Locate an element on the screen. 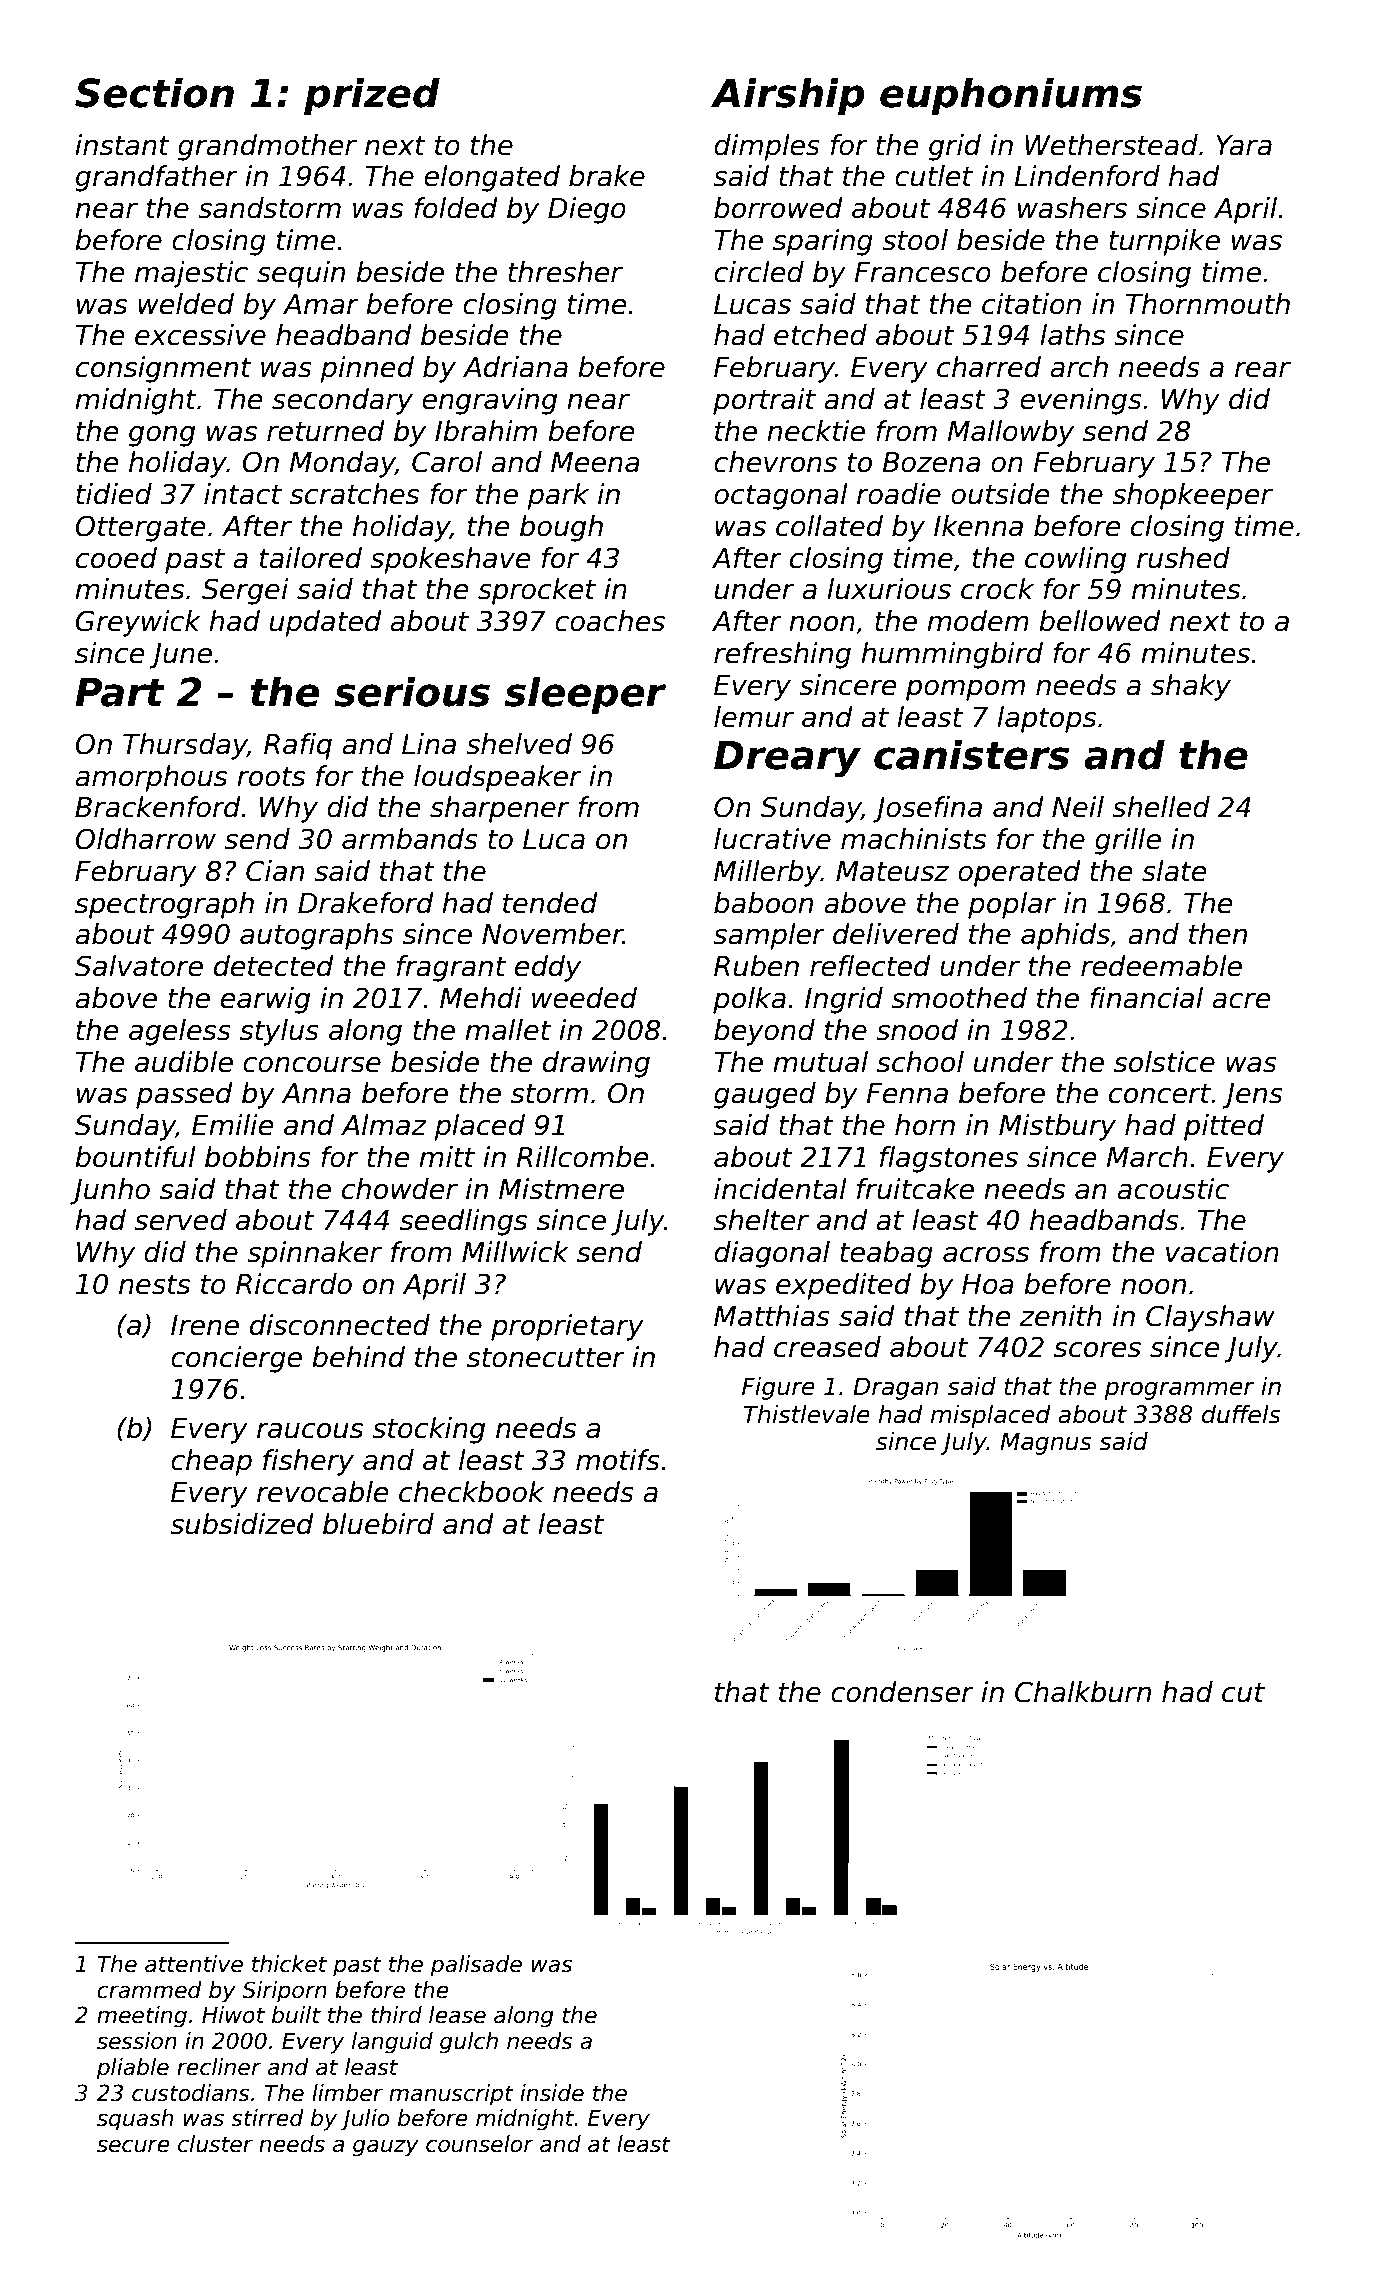  diagonal is located at coordinates (772, 1254).
